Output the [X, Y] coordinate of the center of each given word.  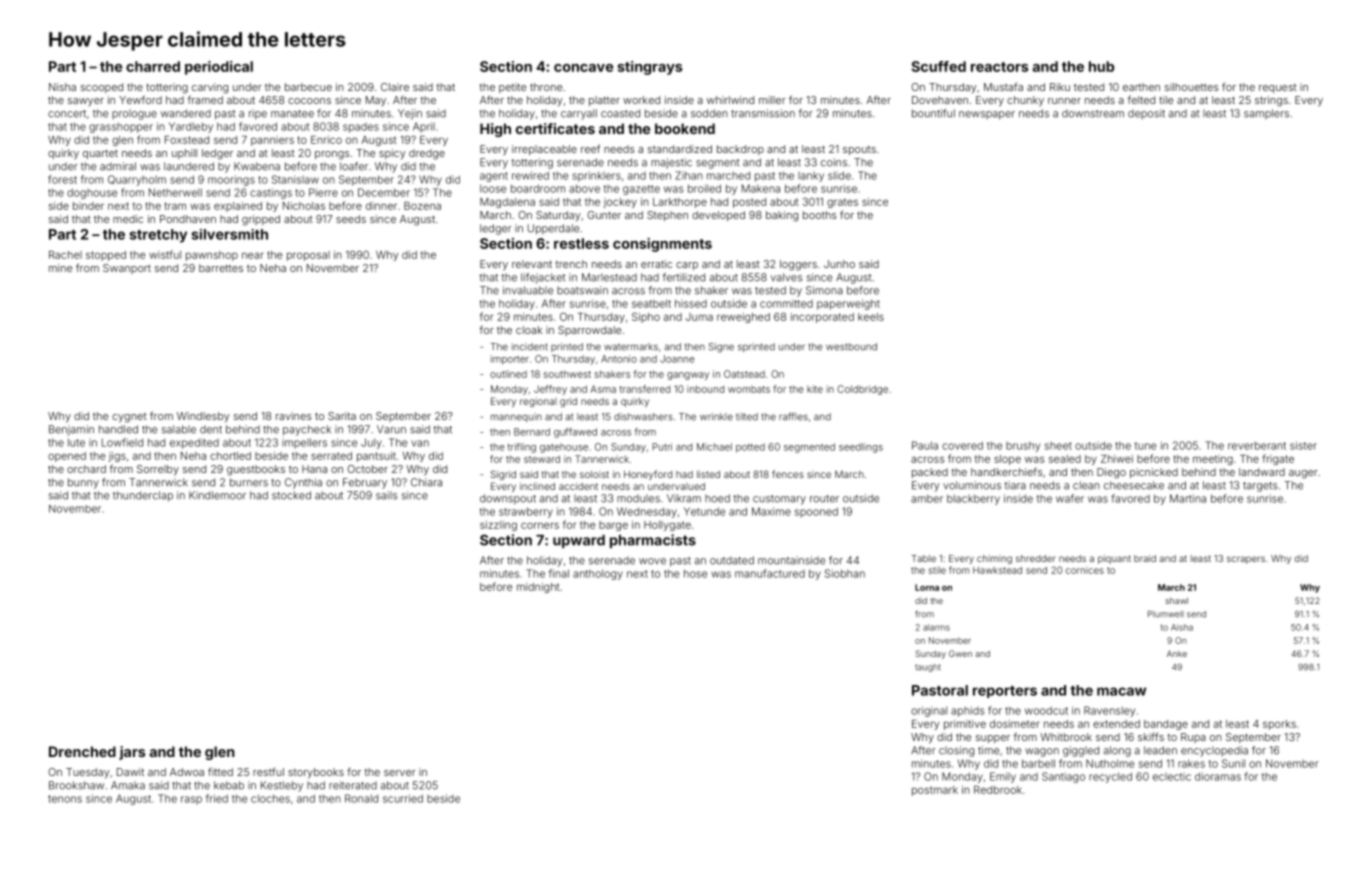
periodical [219, 68]
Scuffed [939, 66]
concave [583, 68]
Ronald [361, 798]
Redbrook [998, 790]
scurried [403, 798]
